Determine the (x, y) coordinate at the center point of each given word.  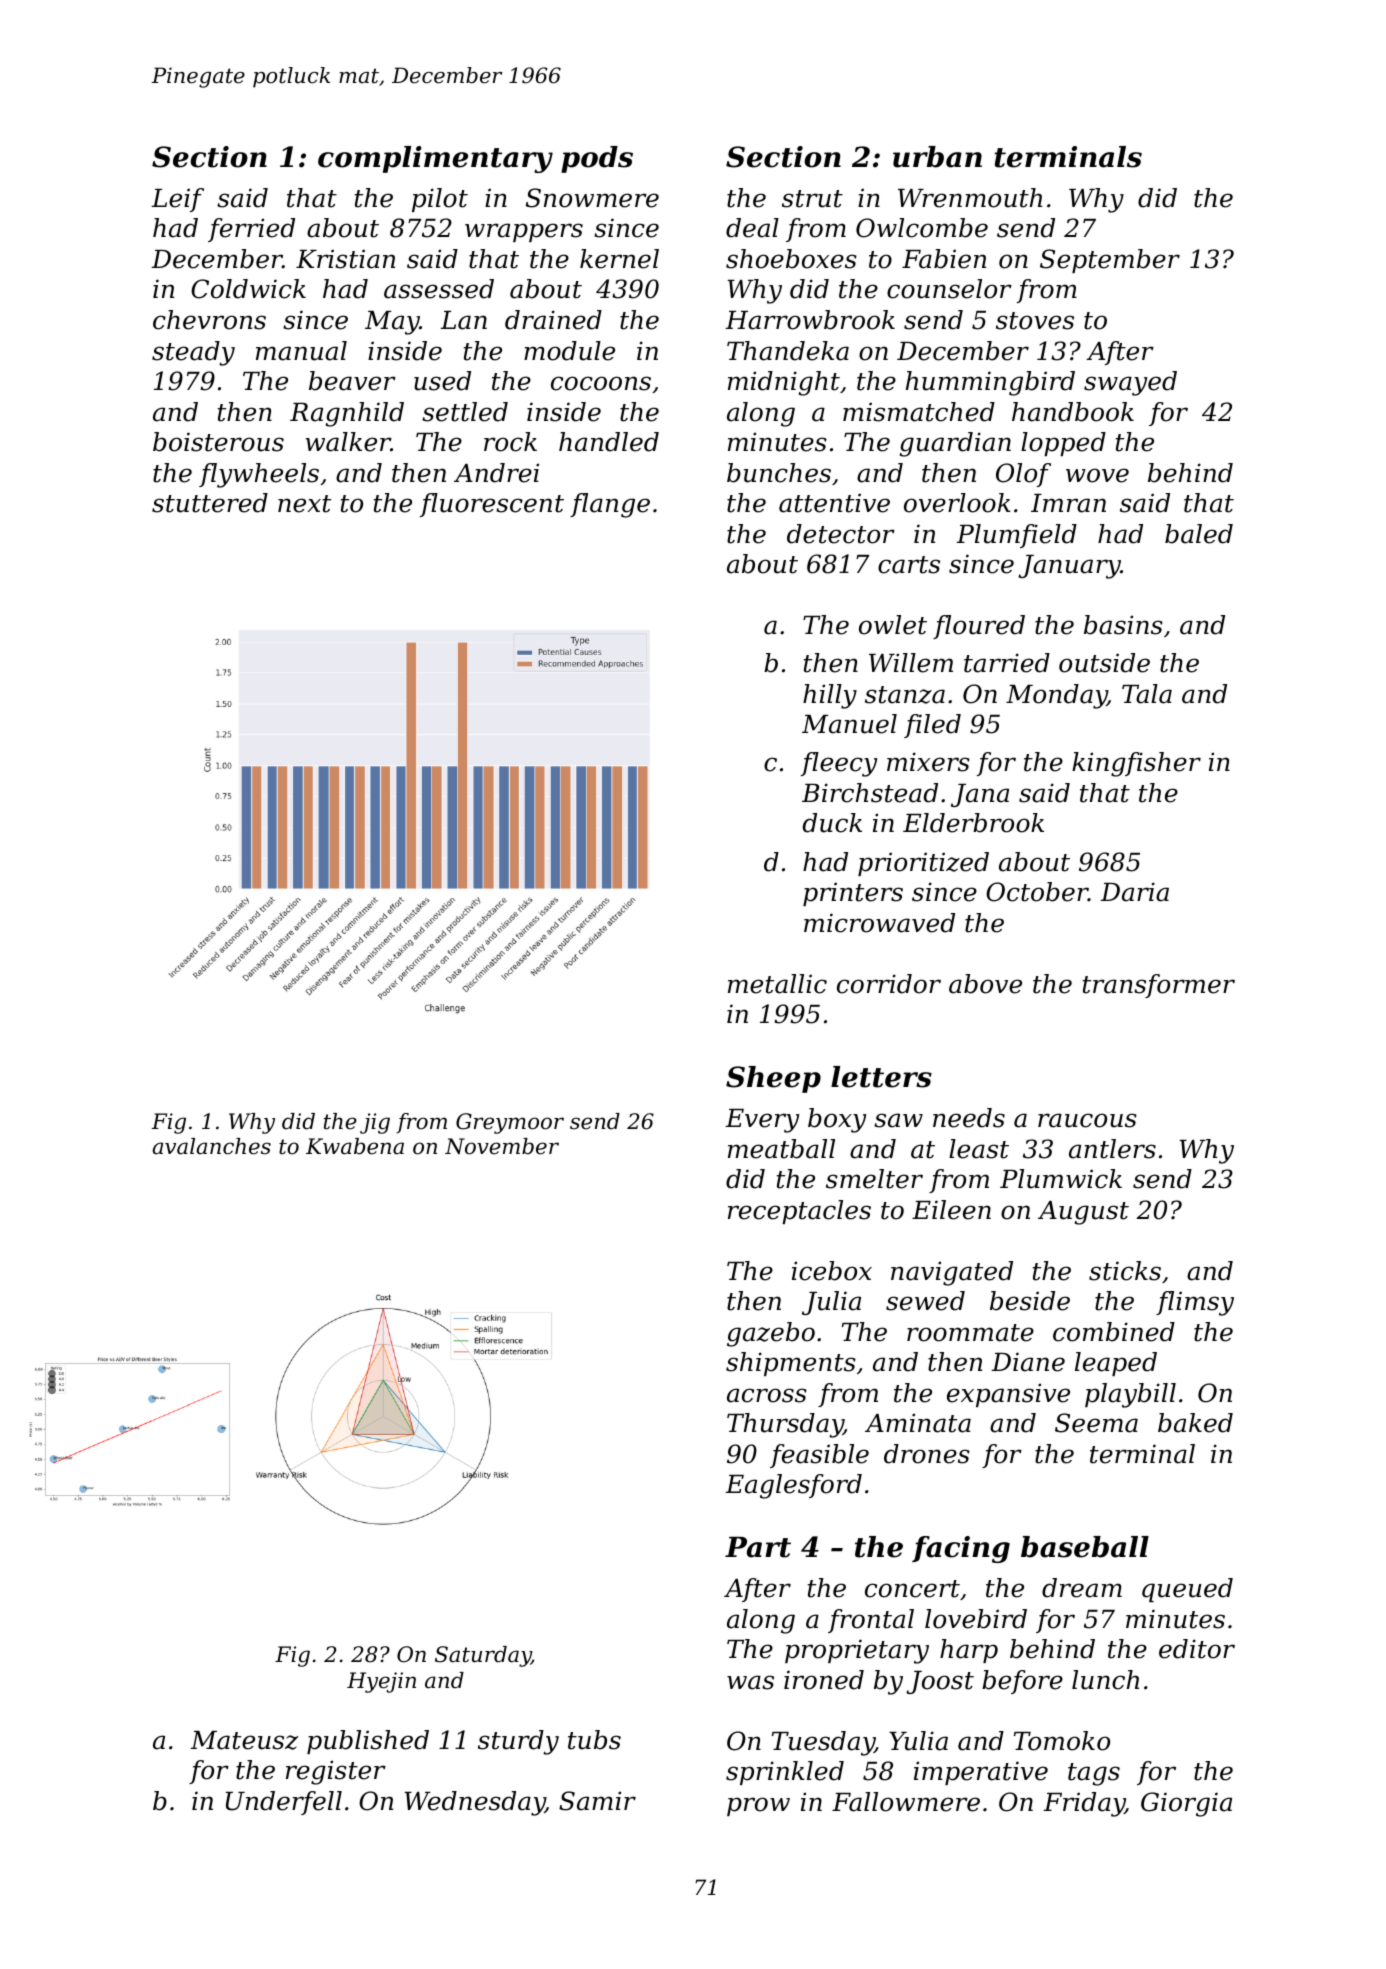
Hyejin (381, 1682)
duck (832, 823)
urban (937, 157)
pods (597, 159)
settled (465, 412)
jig (375, 1123)
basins (1123, 625)
